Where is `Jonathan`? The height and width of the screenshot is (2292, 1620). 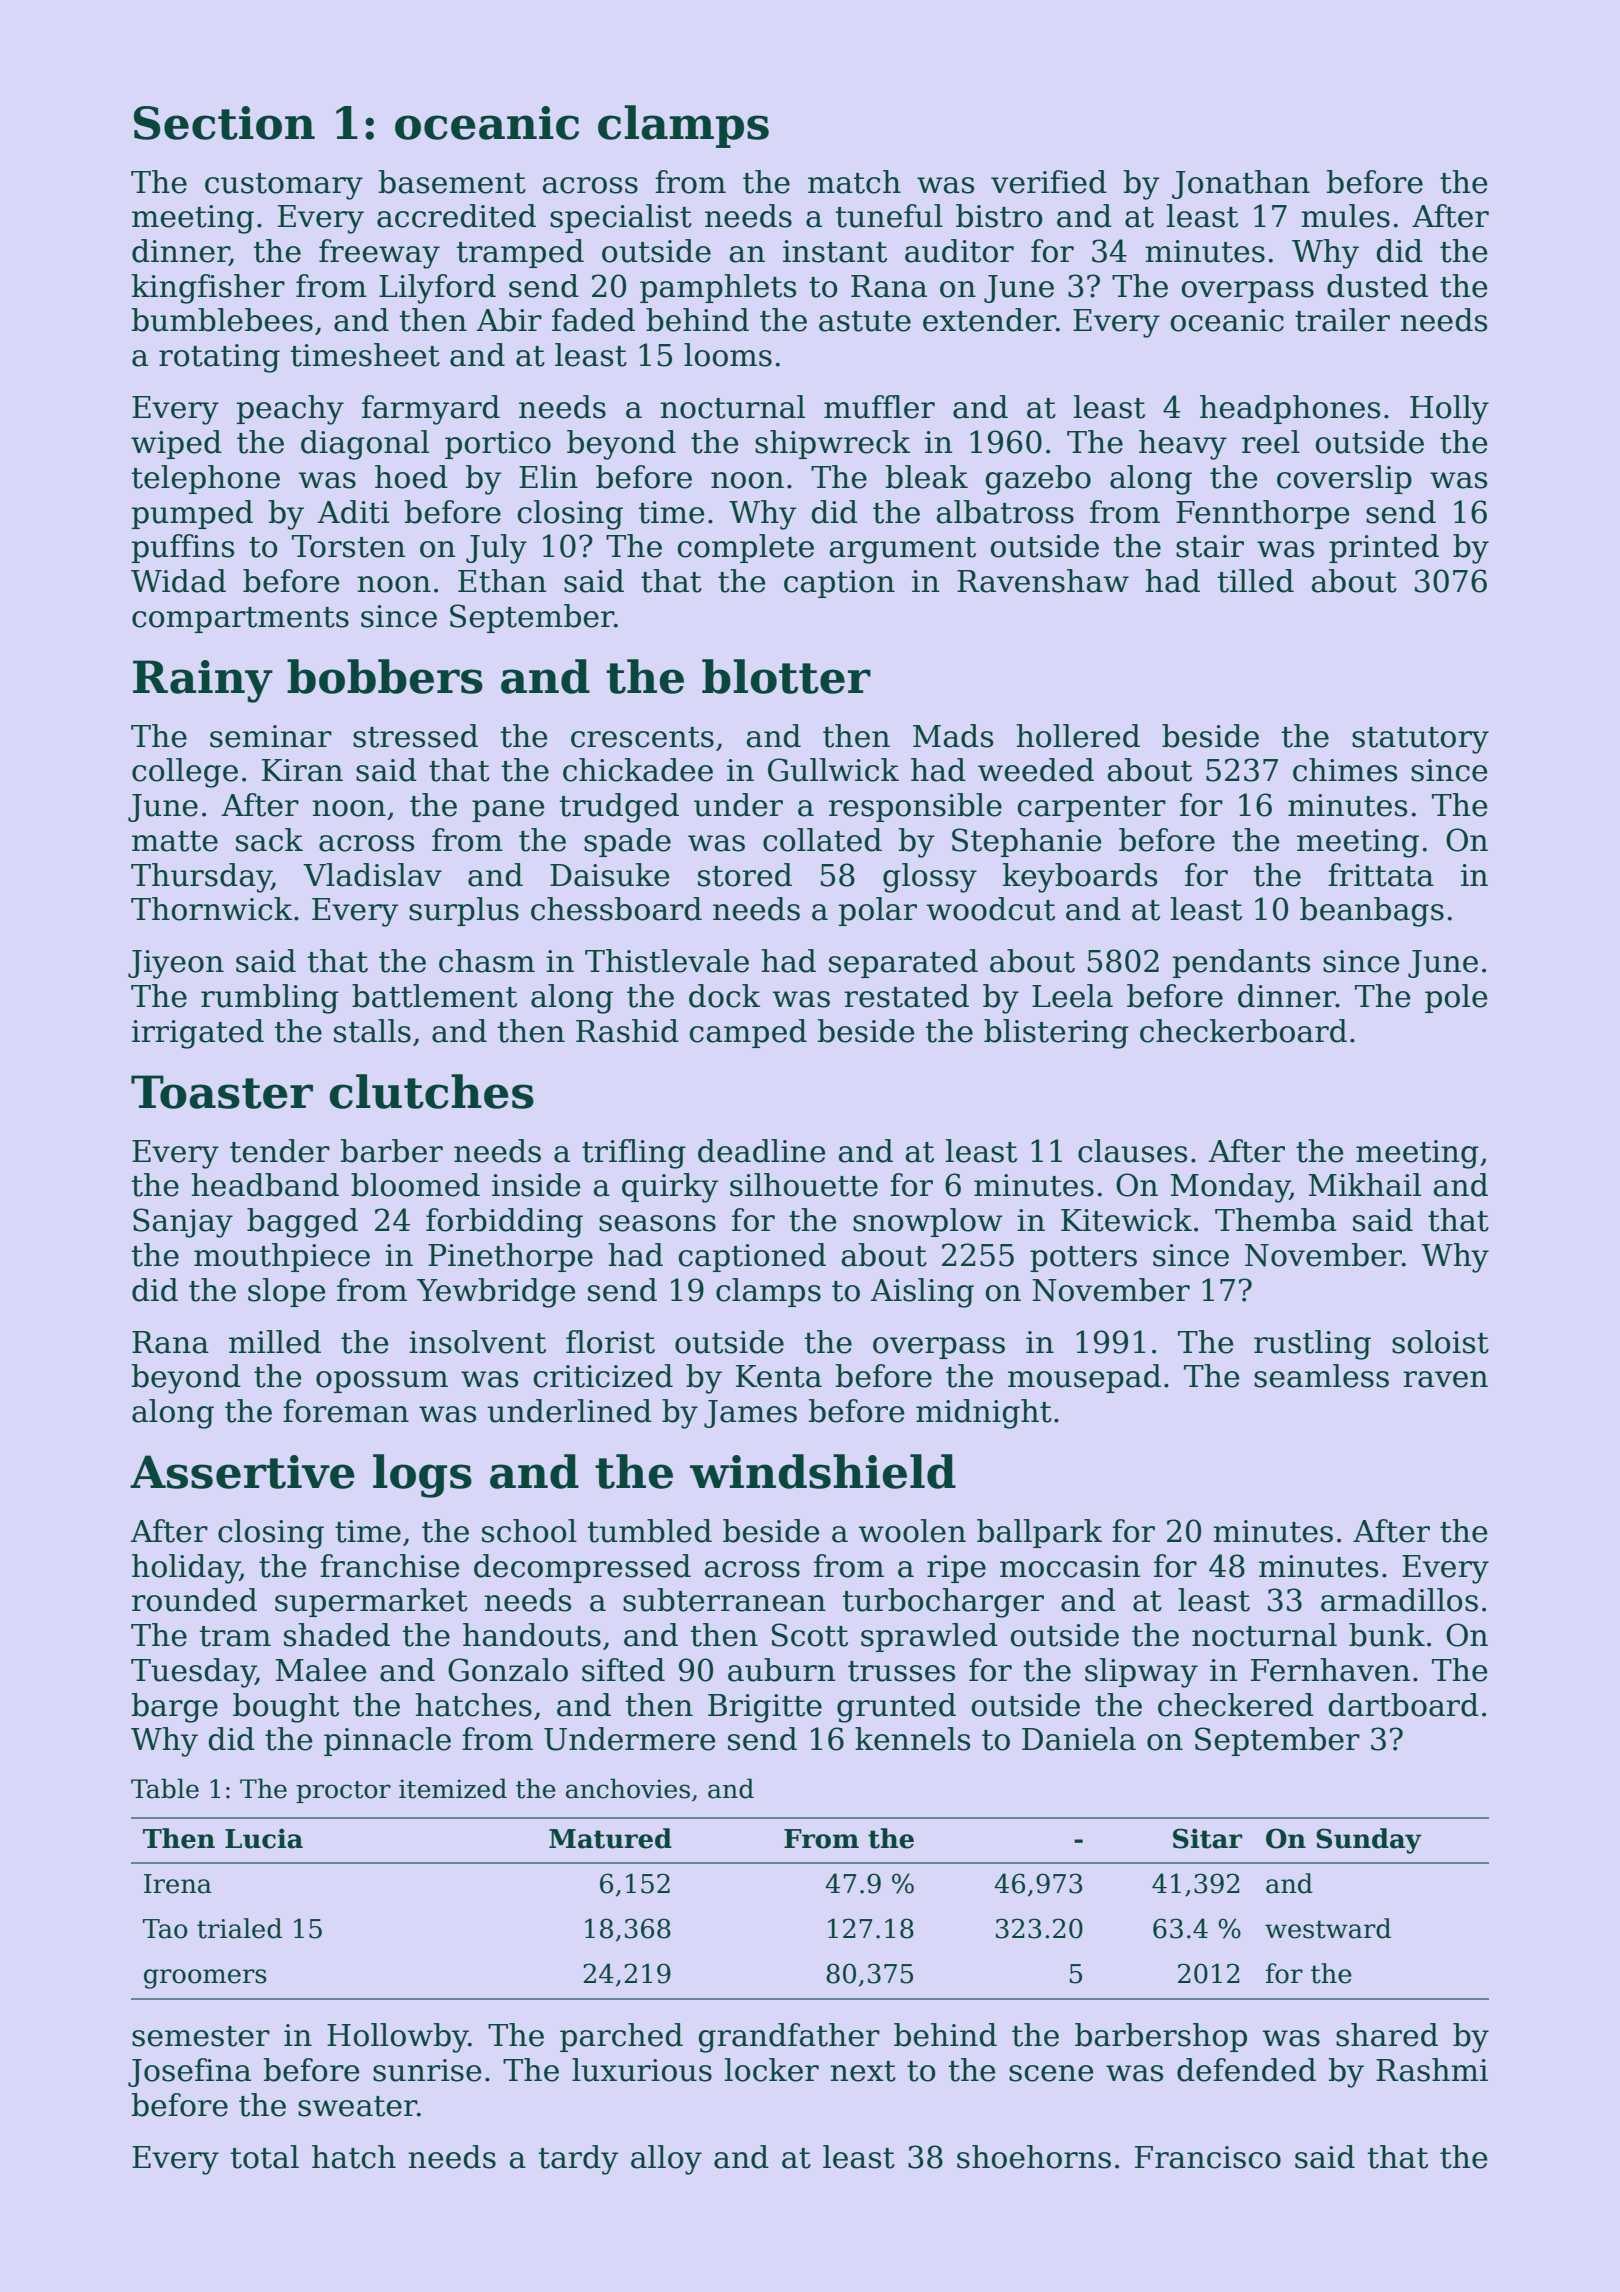 Jonathan is located at coordinates (1241, 184).
